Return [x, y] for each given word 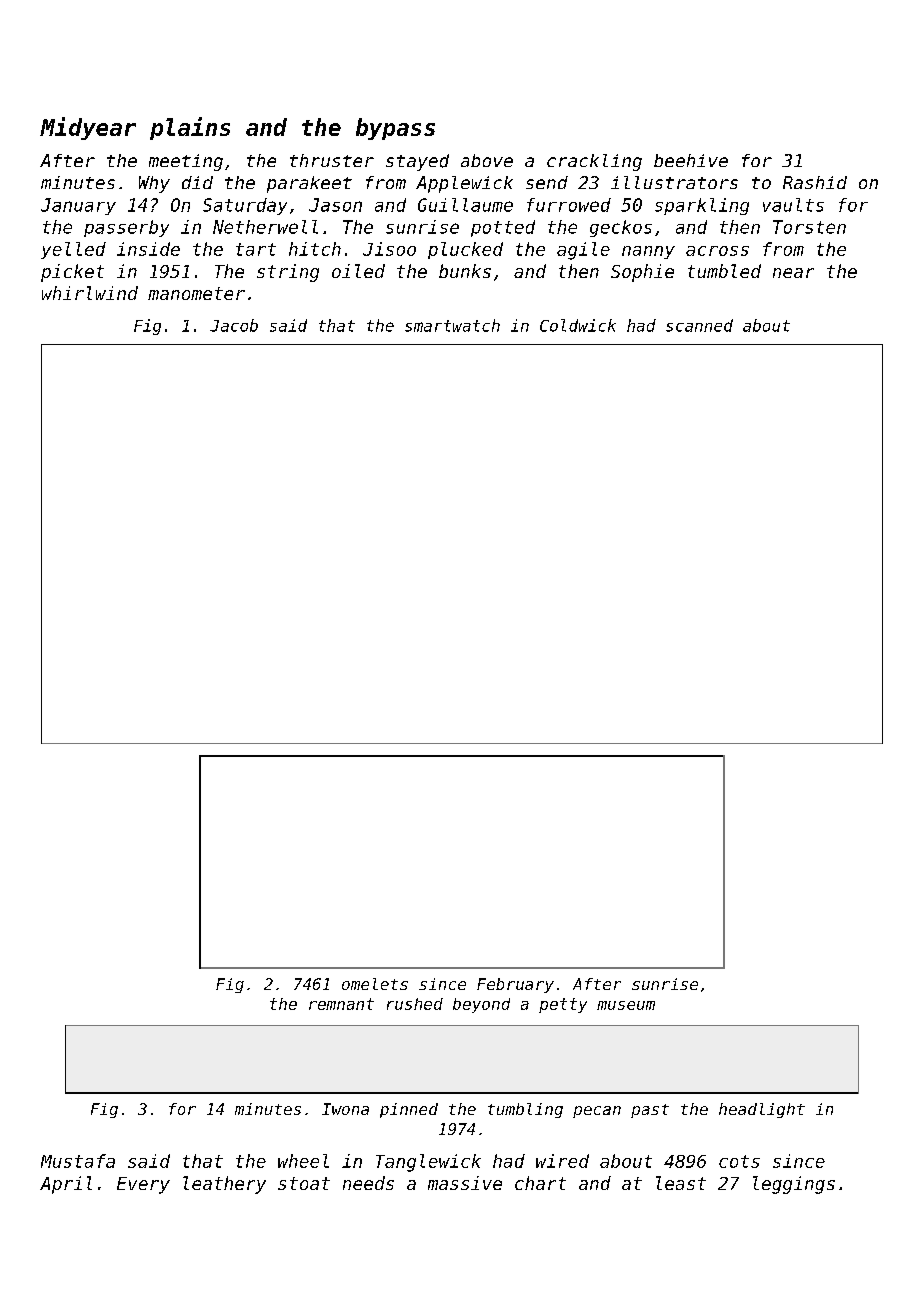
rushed [415, 1004]
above [487, 160]
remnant [341, 1004]
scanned [699, 325]
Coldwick [578, 325]
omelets [375, 984]
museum [626, 1005]
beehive [691, 160]
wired [562, 1161]
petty [563, 1005]
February [515, 985]
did [197, 182]
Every [143, 1185]
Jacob [234, 325]
